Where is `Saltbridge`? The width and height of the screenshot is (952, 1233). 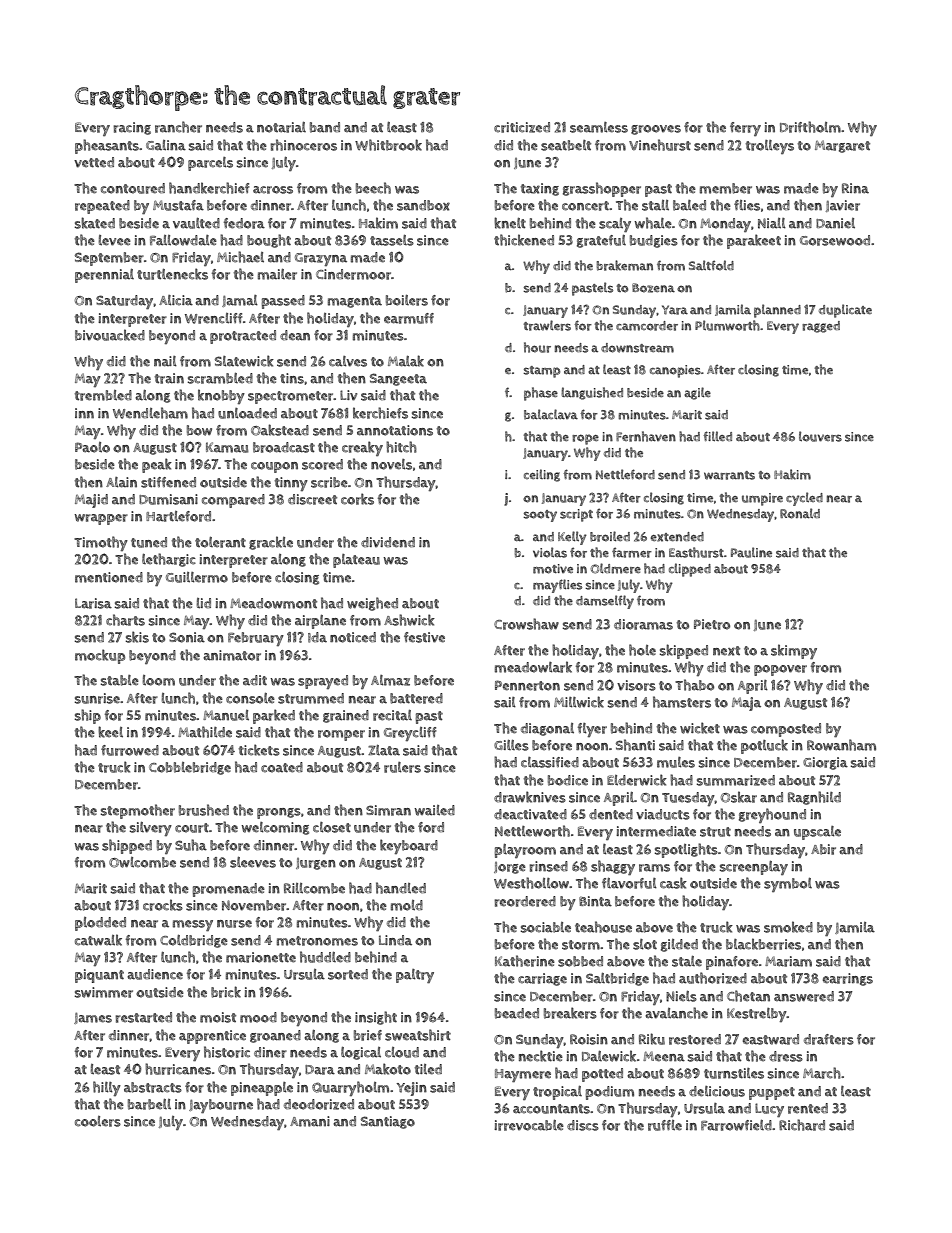 Saltbridge is located at coordinates (617, 979).
